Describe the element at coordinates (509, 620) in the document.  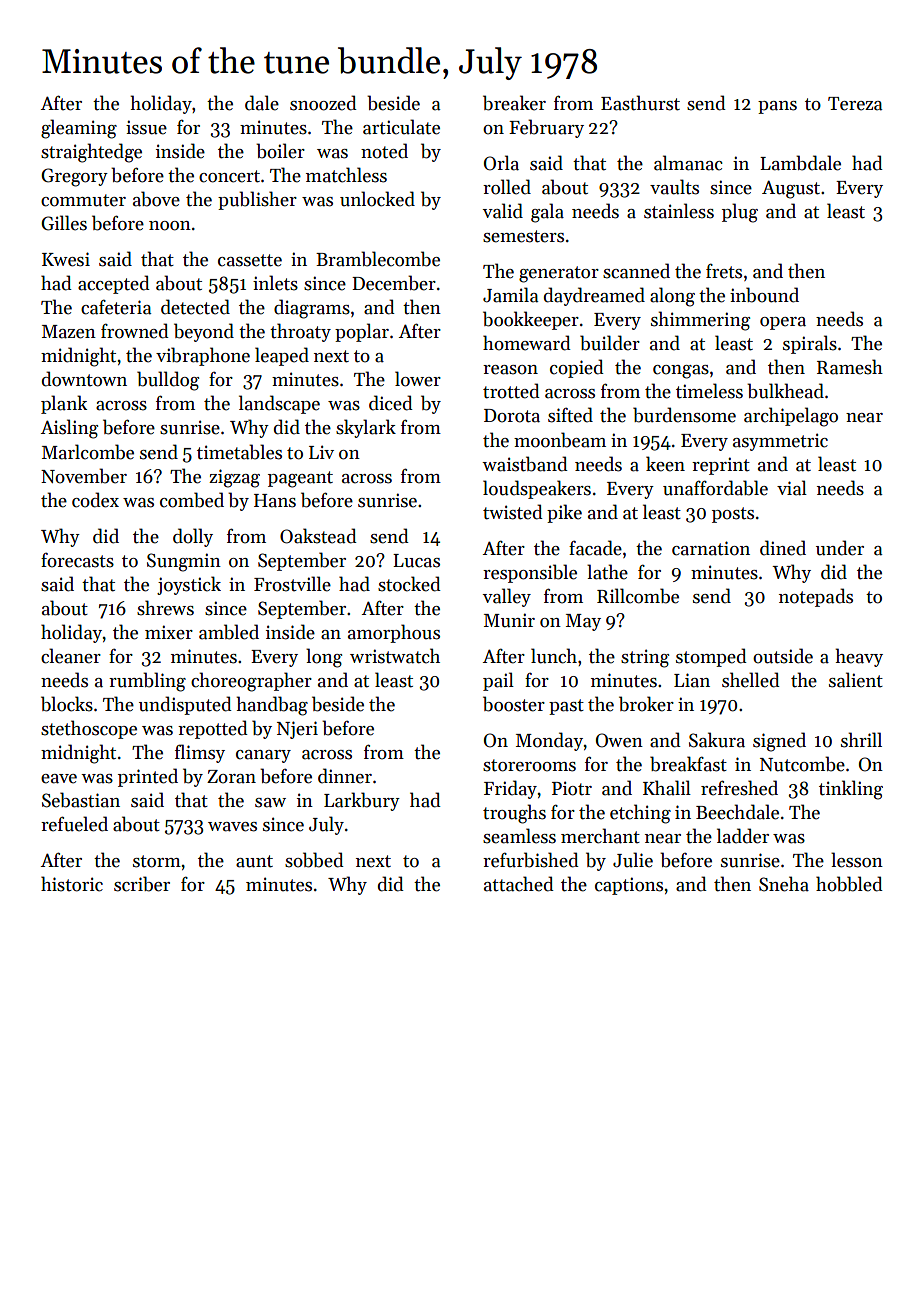
I see `Munir` at that location.
